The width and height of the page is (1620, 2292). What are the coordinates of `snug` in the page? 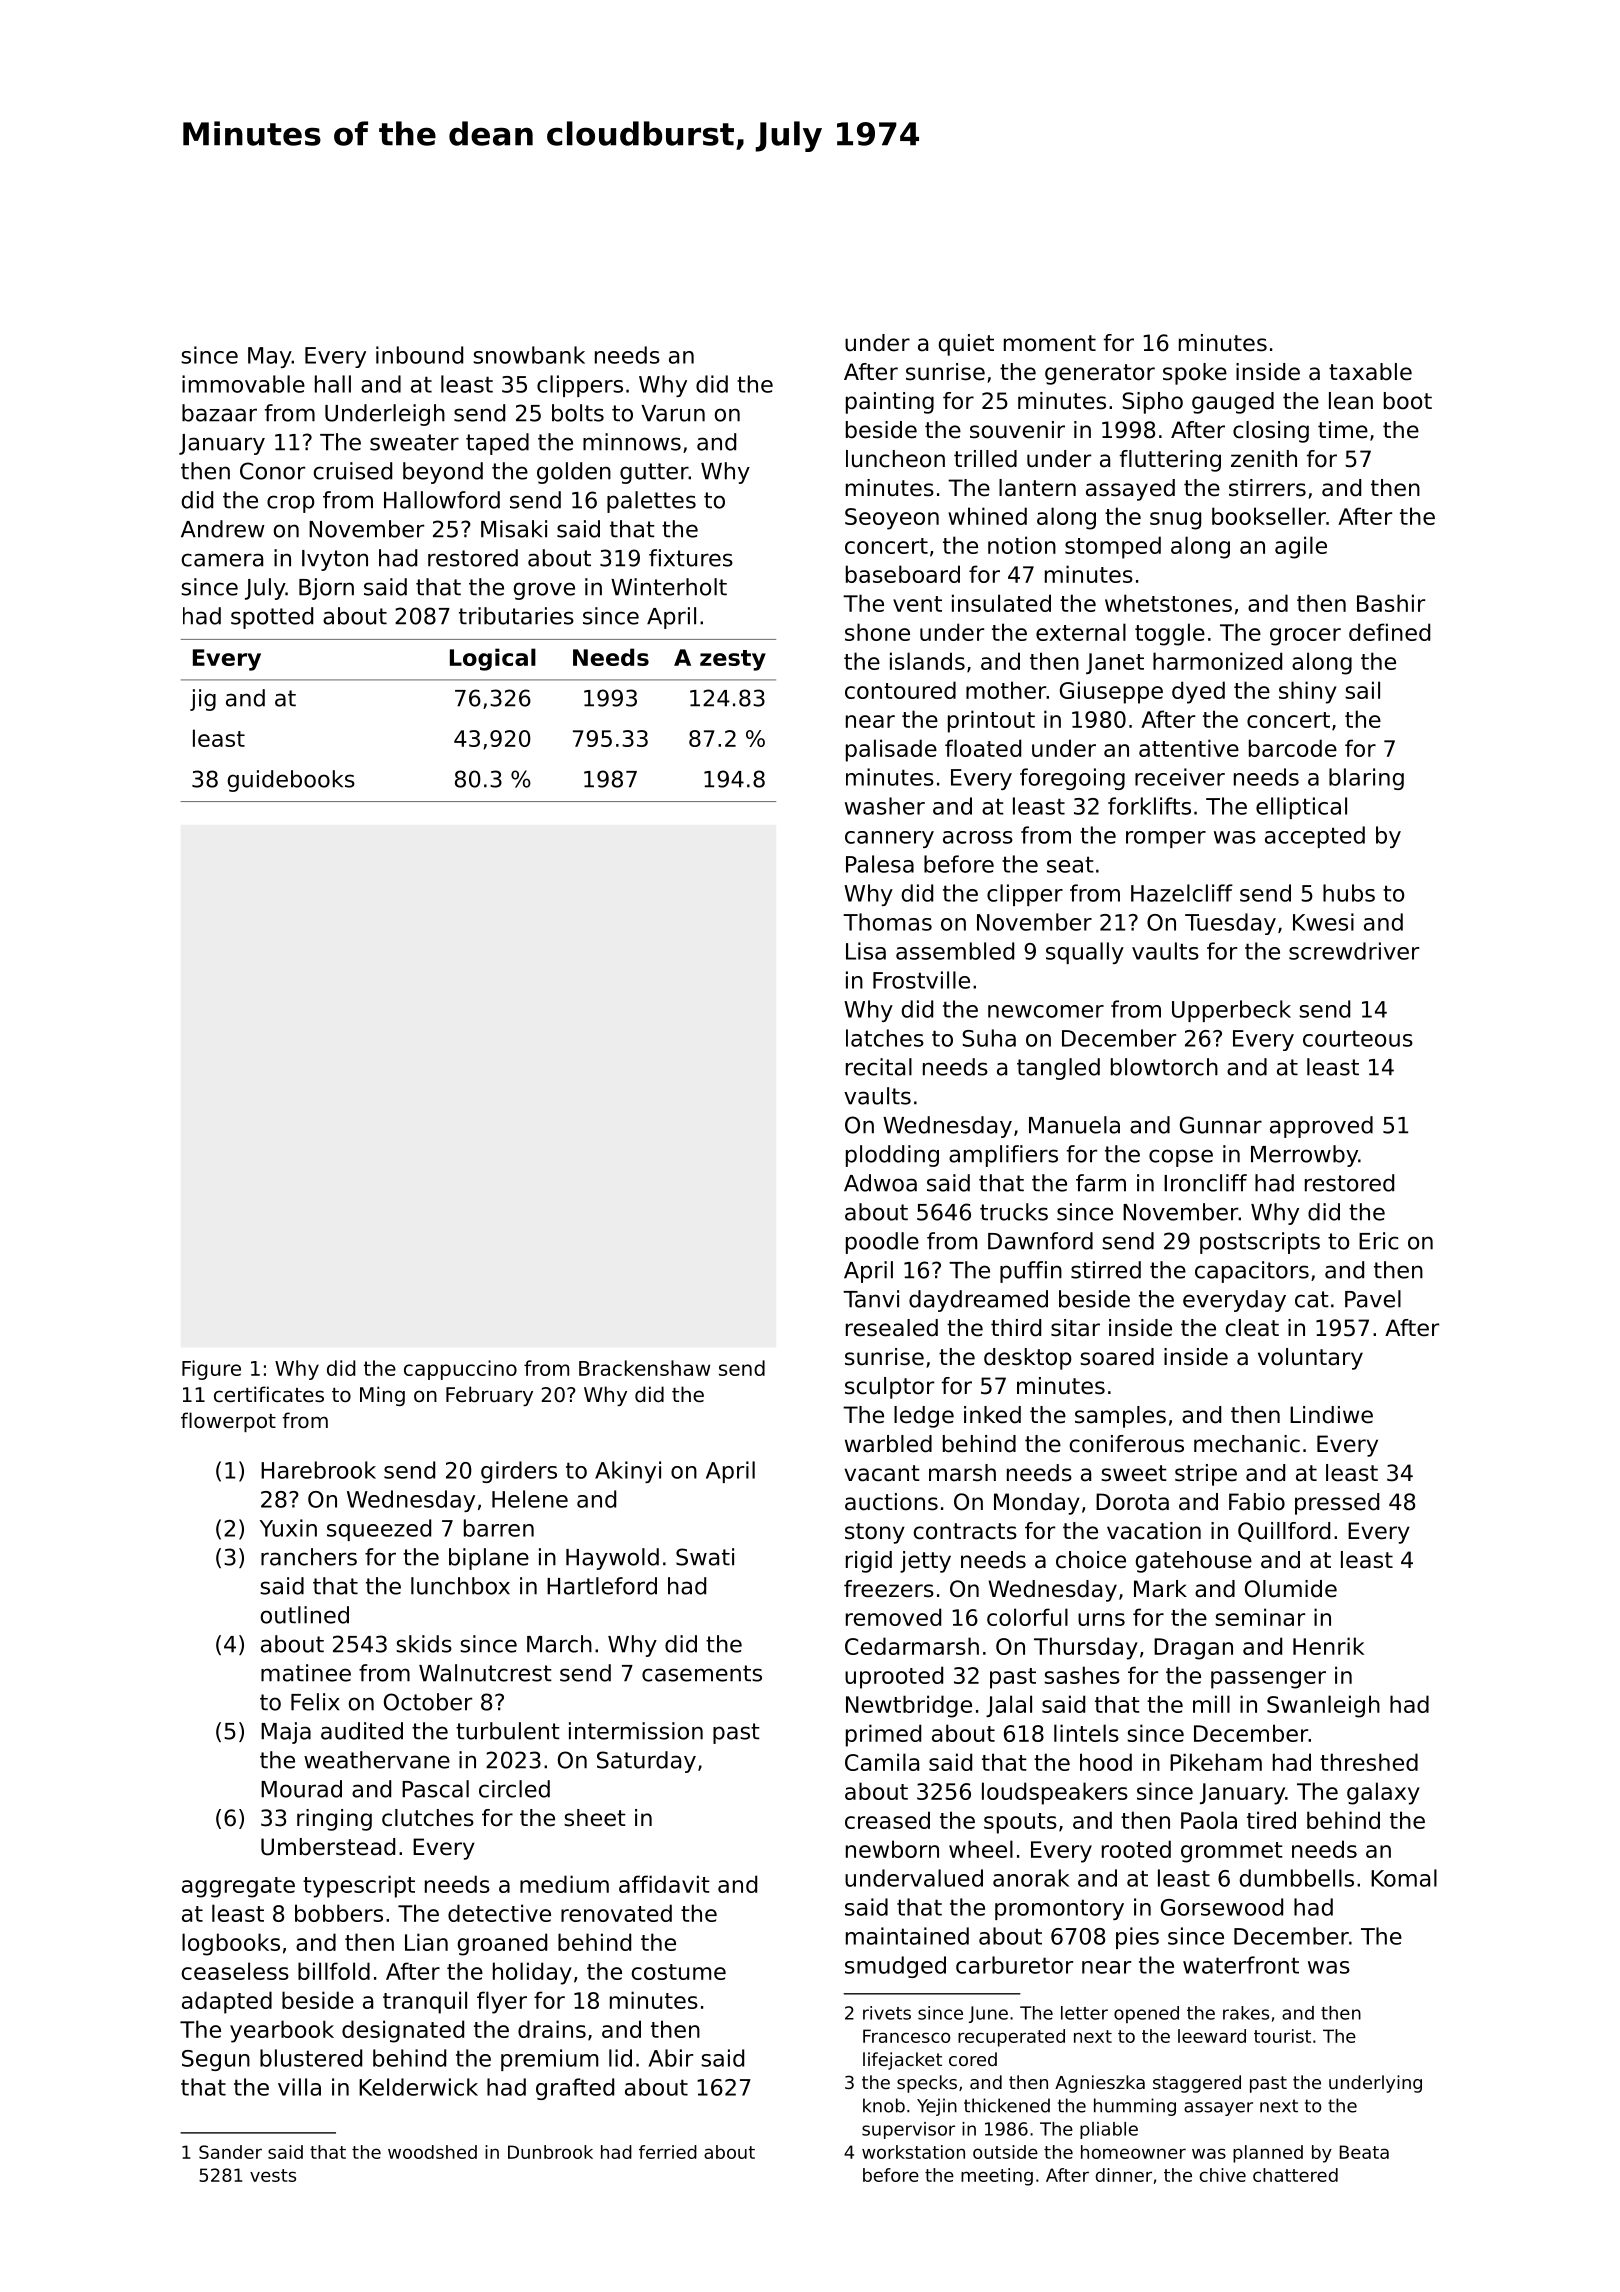 It's located at (1175, 521).
